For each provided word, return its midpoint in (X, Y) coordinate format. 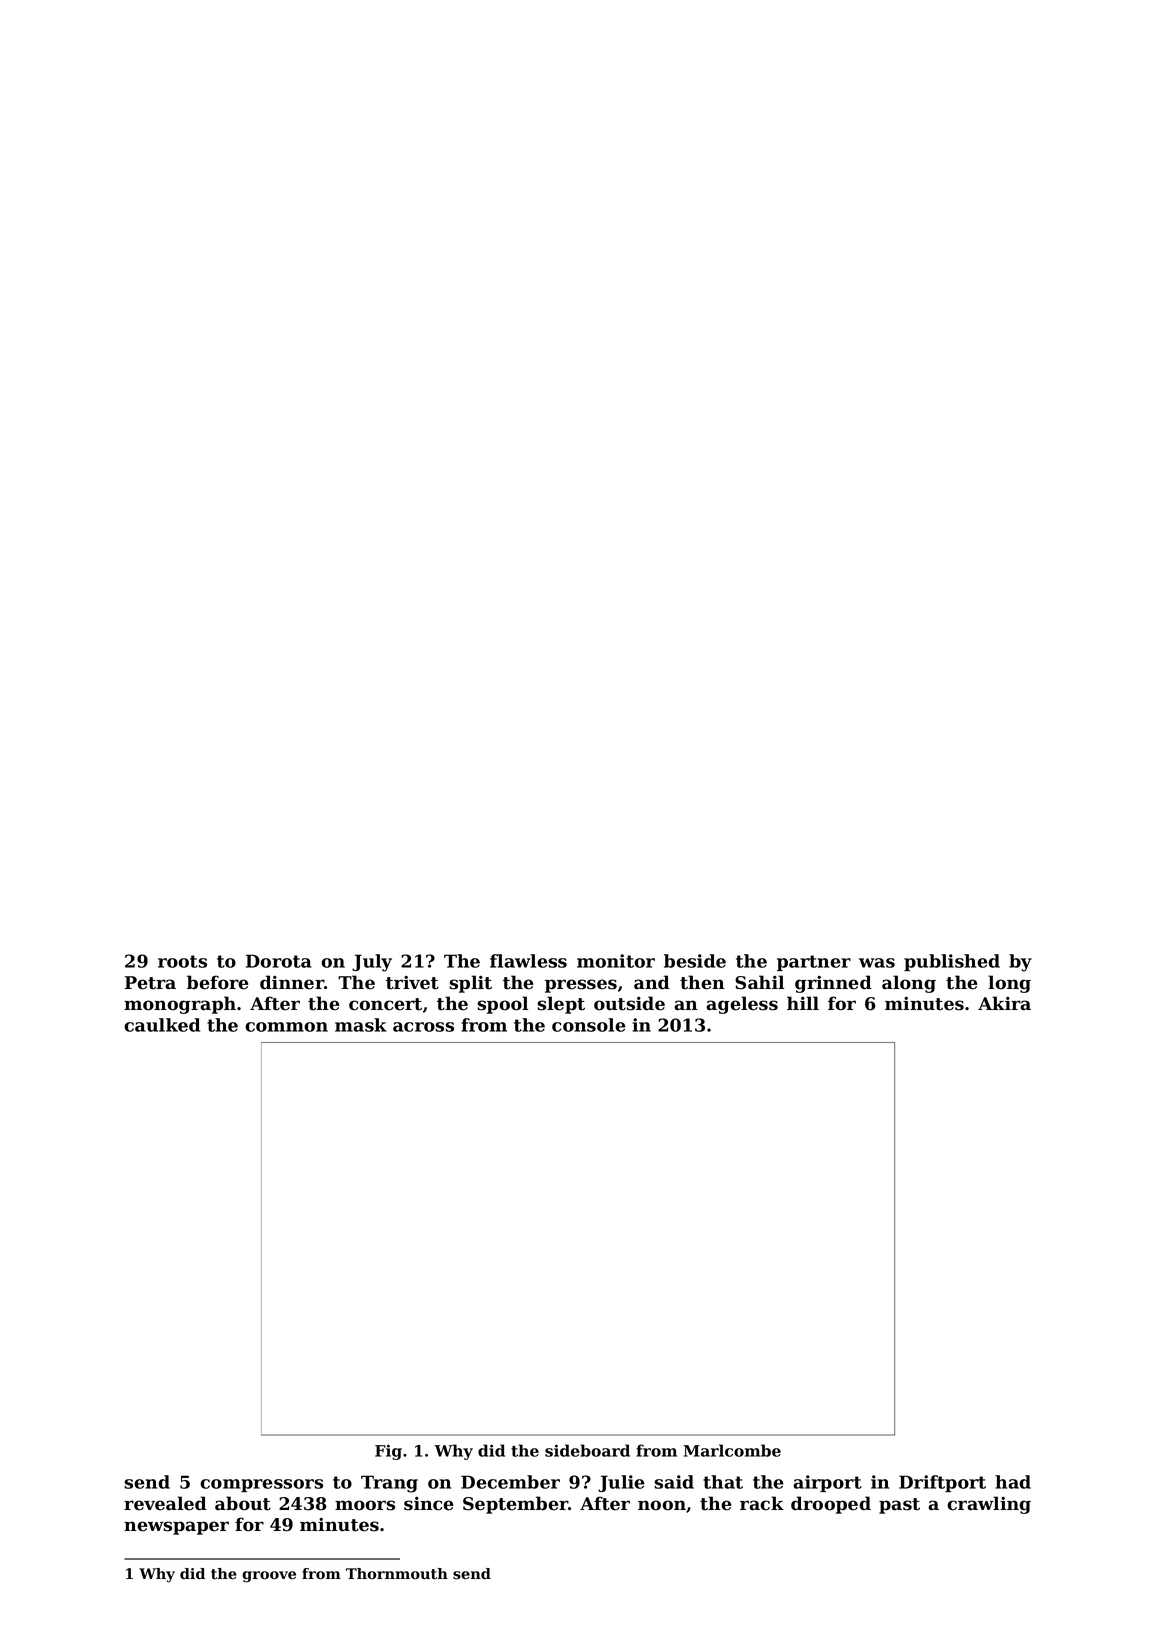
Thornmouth (397, 1574)
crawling (989, 1505)
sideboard (587, 1450)
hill (803, 1003)
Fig (388, 1452)
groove (269, 1577)
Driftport (942, 1483)
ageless (742, 1005)
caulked (162, 1025)
